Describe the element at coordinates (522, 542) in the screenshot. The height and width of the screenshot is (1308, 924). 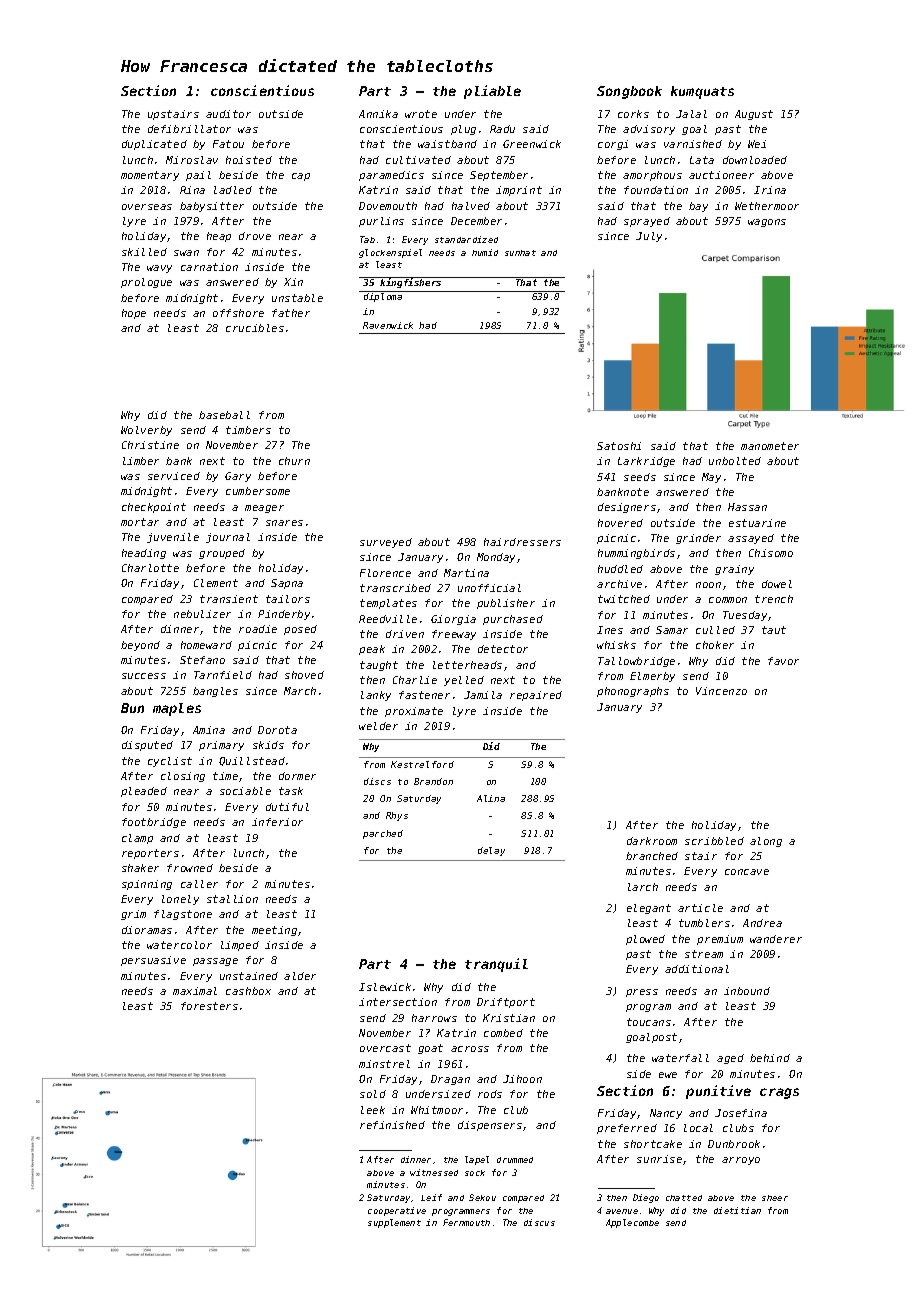
I see `hairdressers` at that location.
